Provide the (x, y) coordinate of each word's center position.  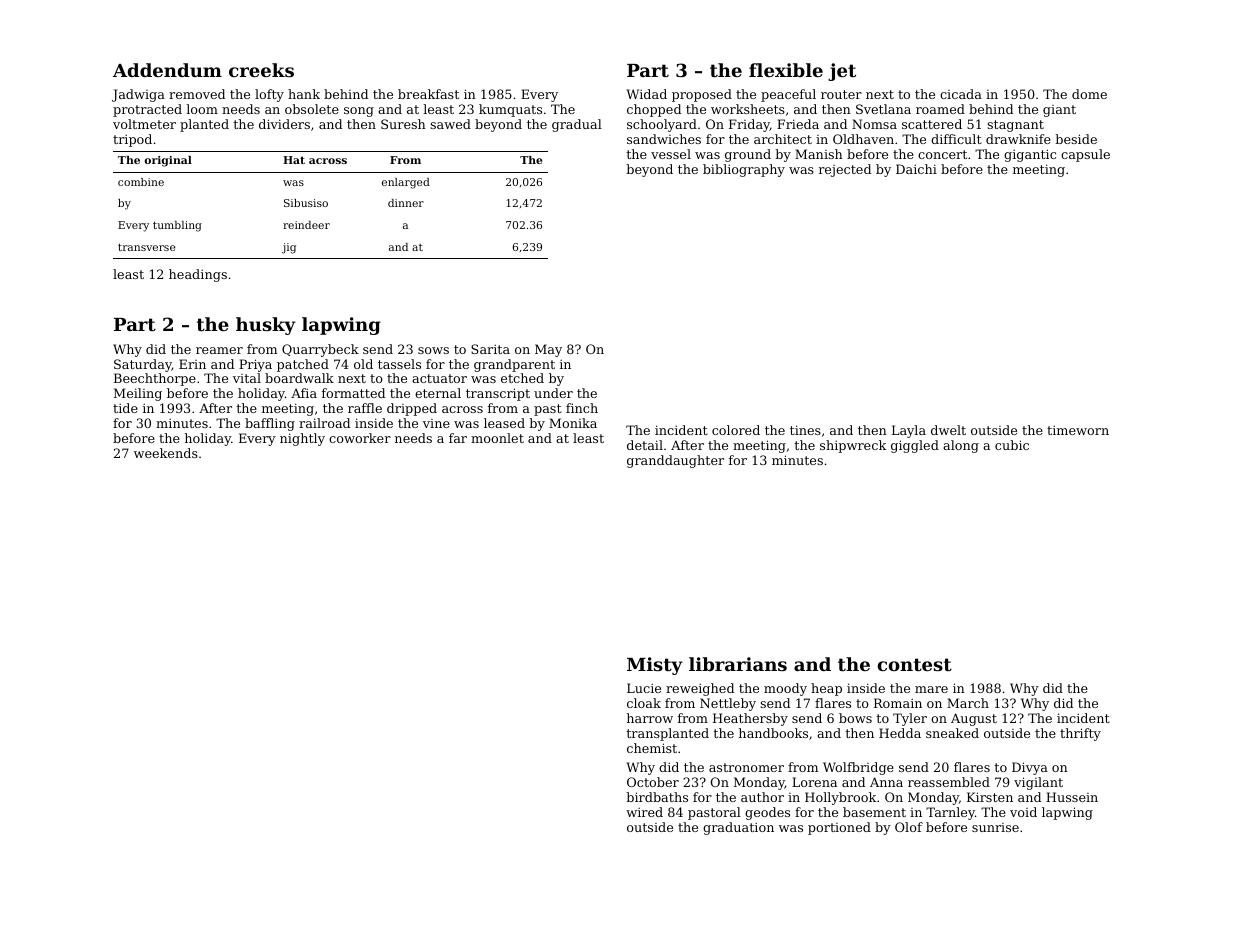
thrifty (1080, 734)
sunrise (995, 827)
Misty (655, 666)
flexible (786, 70)
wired (644, 812)
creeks (261, 70)
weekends (166, 453)
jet (842, 72)
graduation (738, 828)
